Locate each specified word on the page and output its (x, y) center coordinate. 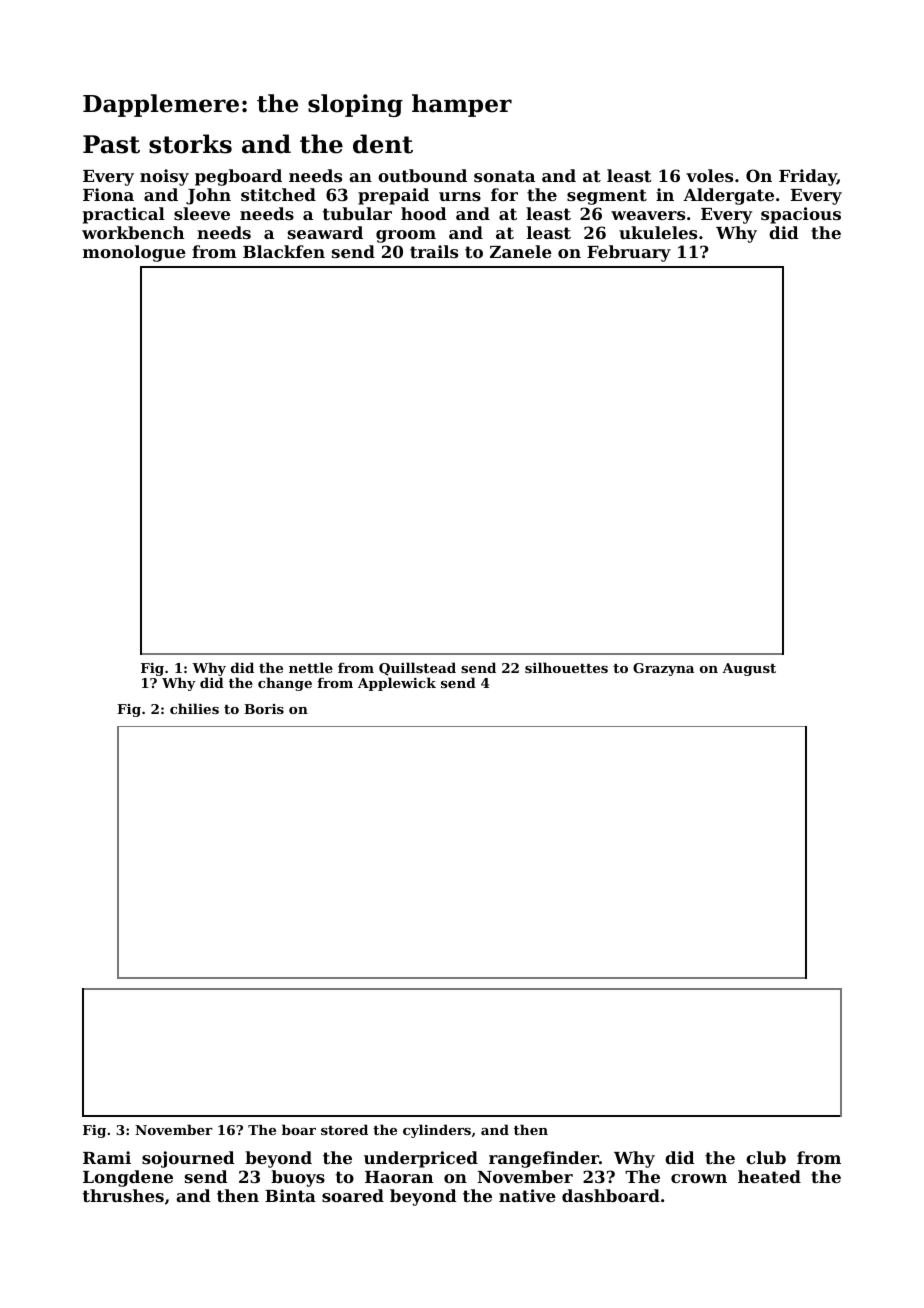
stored (344, 1129)
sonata (504, 176)
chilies (194, 708)
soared (353, 1195)
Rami (107, 1157)
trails (434, 251)
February (629, 253)
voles (709, 175)
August (749, 669)
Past (111, 144)
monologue (134, 253)
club (766, 1157)
